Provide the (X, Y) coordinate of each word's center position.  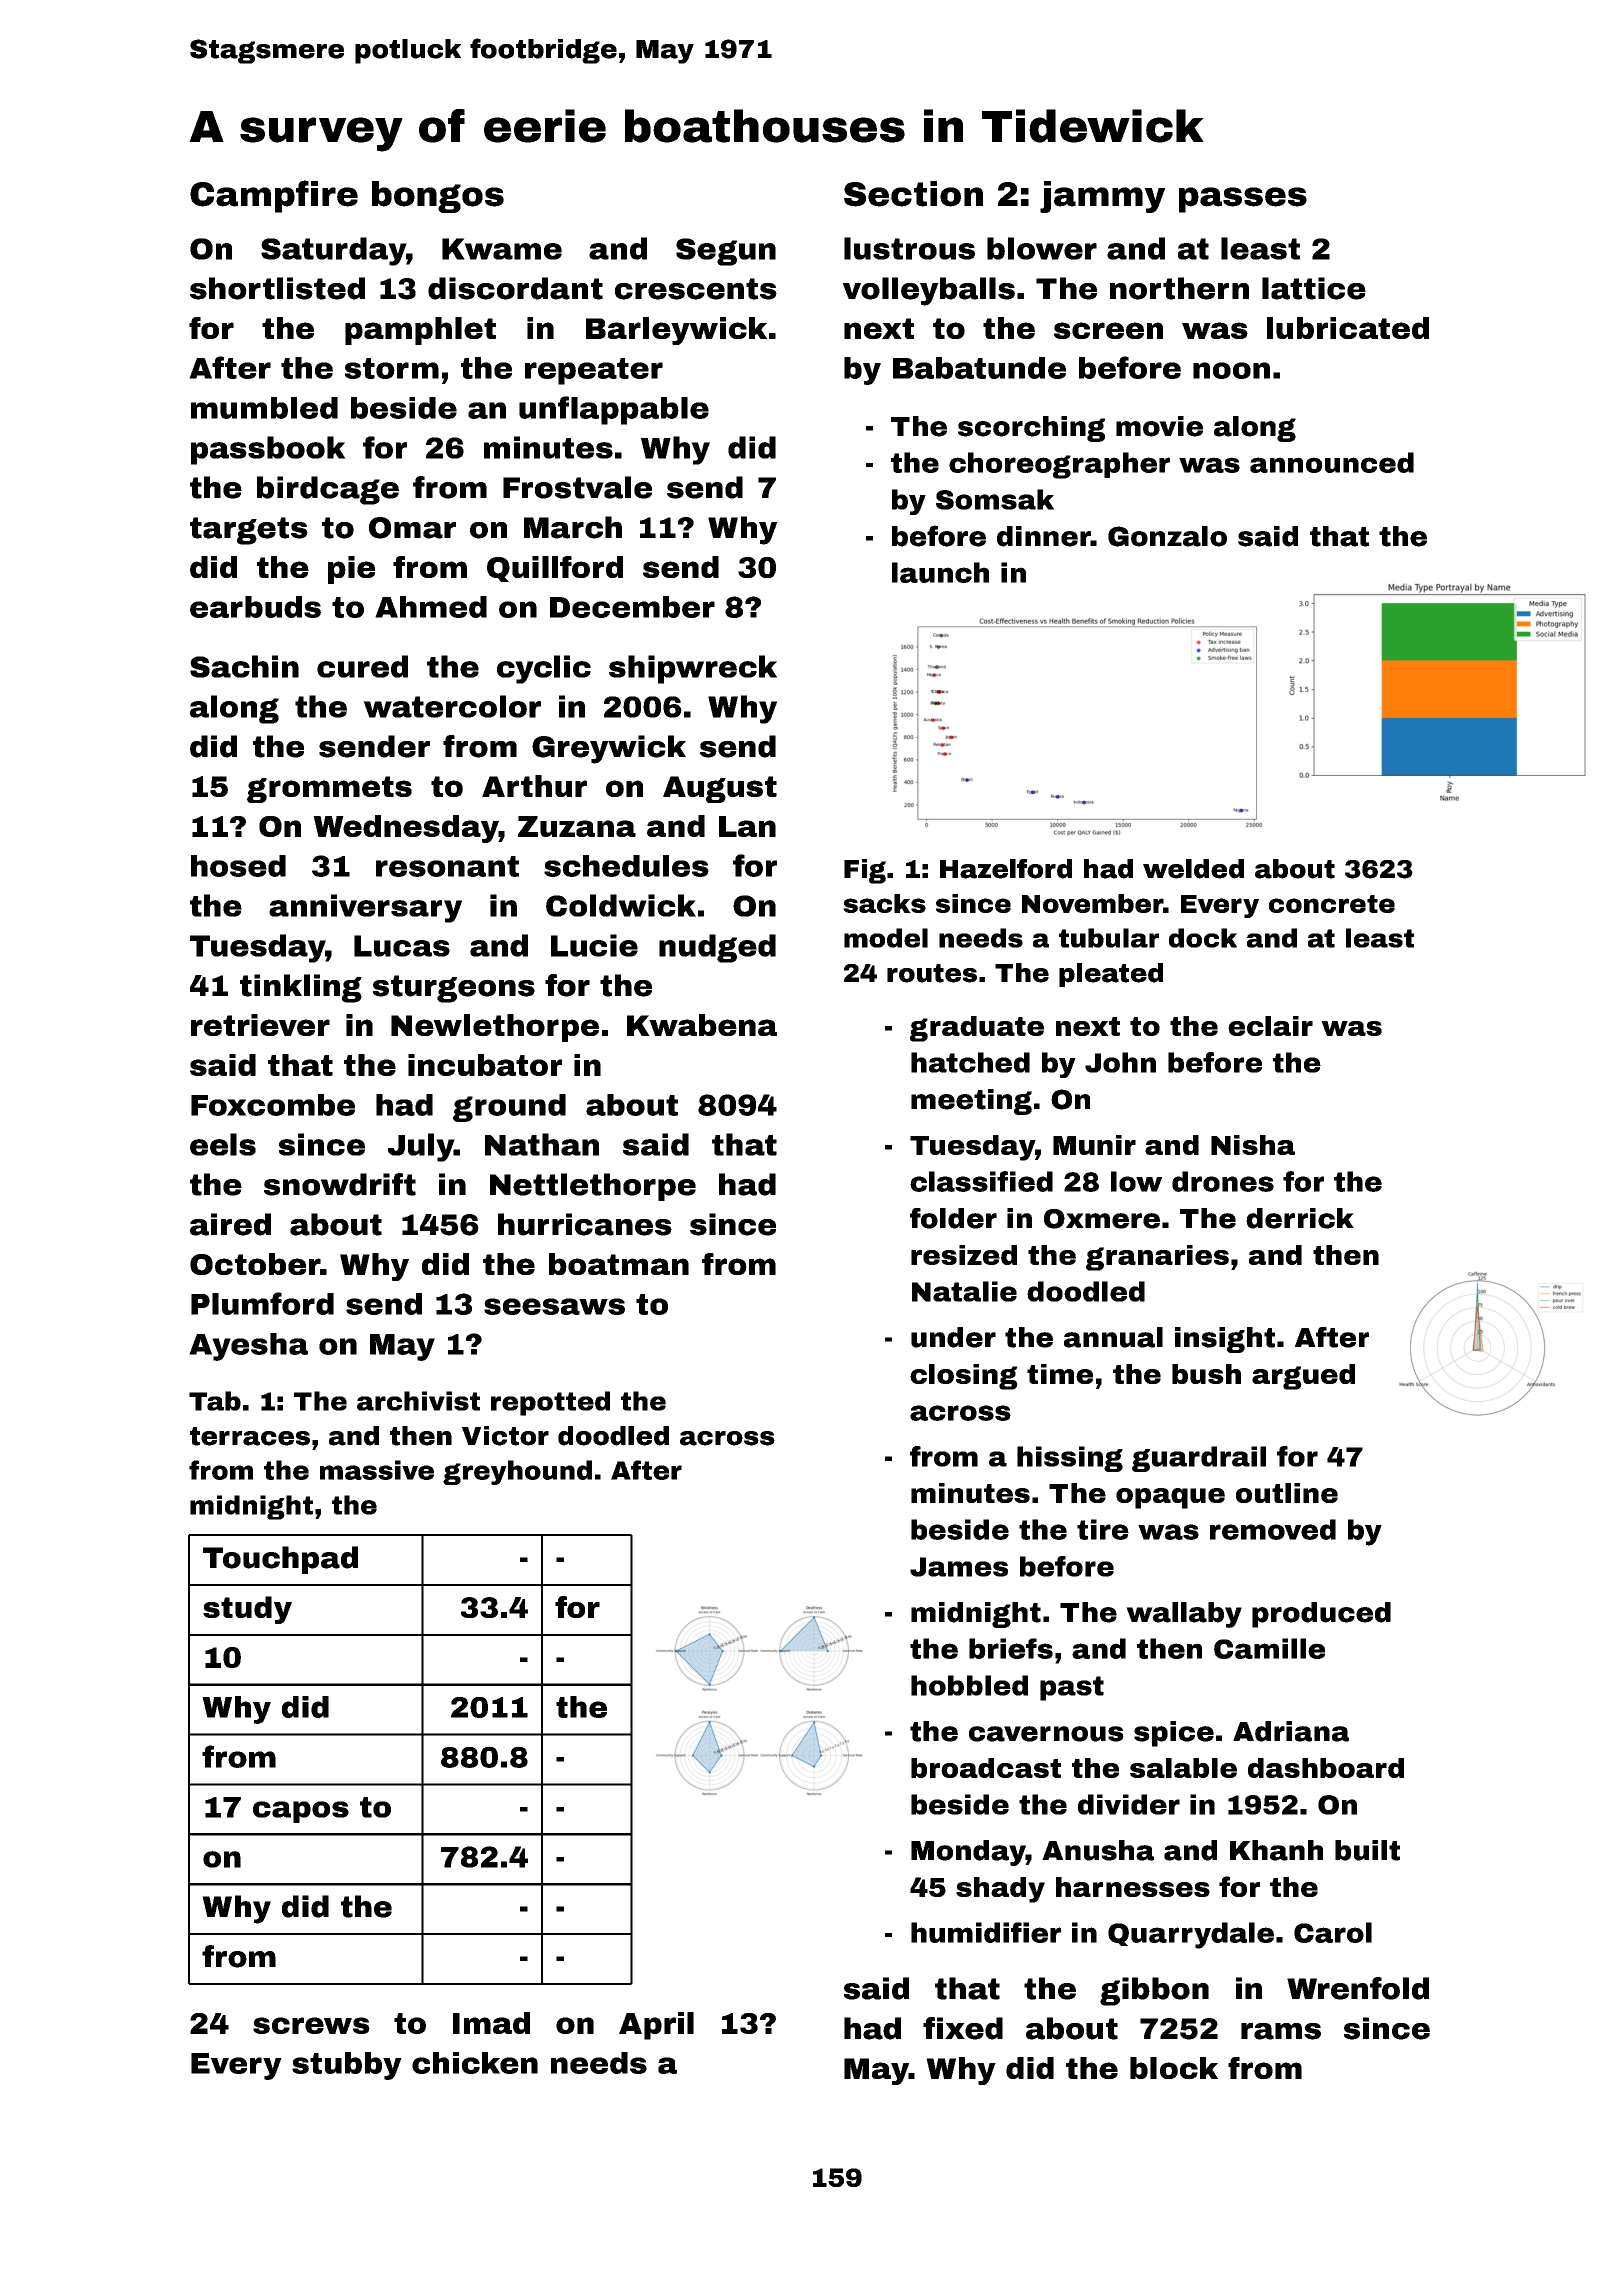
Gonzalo (1167, 536)
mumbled (264, 408)
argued (1303, 1377)
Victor (505, 1436)
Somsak (995, 499)
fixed (963, 2028)
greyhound (517, 1472)
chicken (475, 2063)
